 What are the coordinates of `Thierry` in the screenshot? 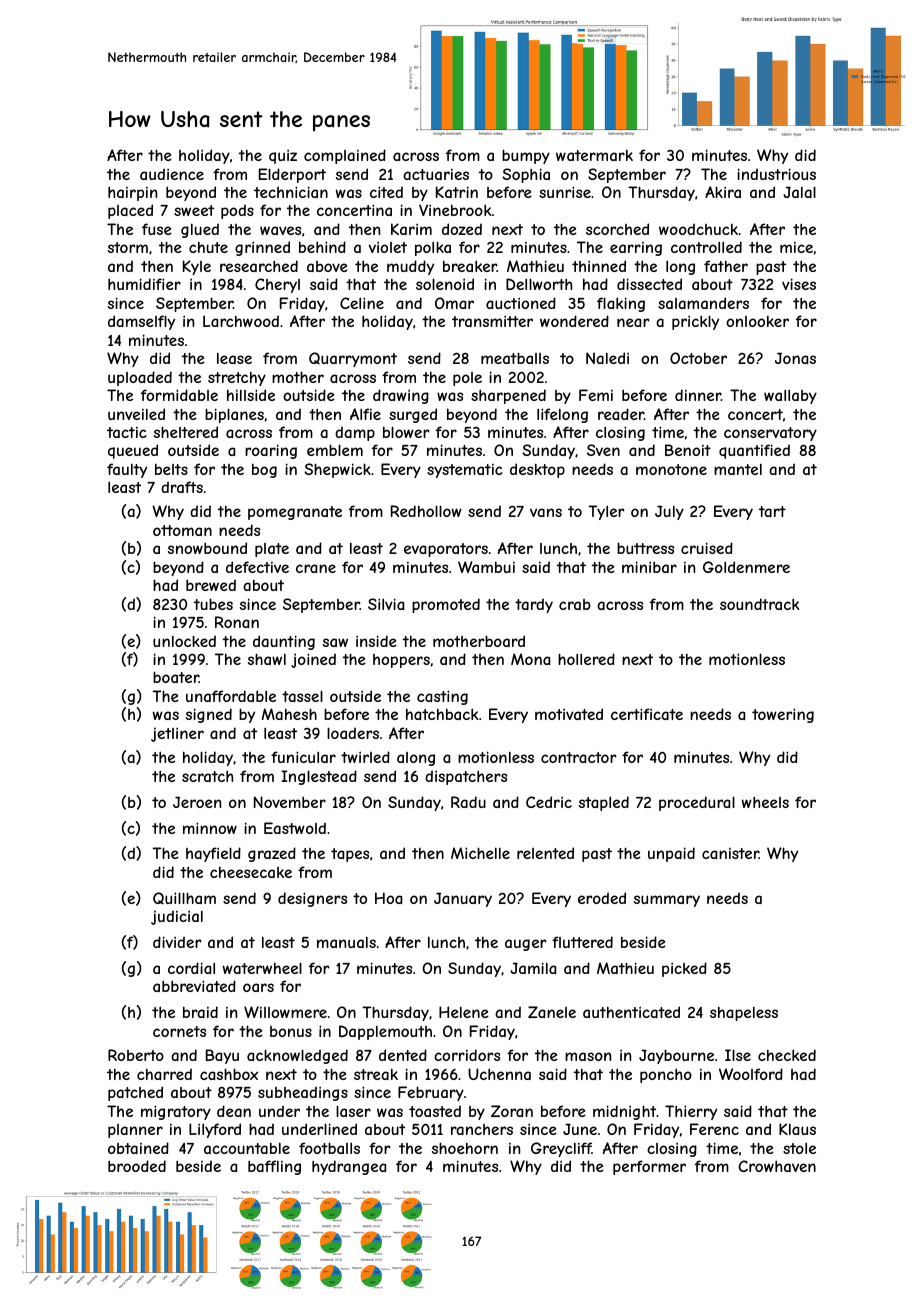 It's located at (691, 1112).
